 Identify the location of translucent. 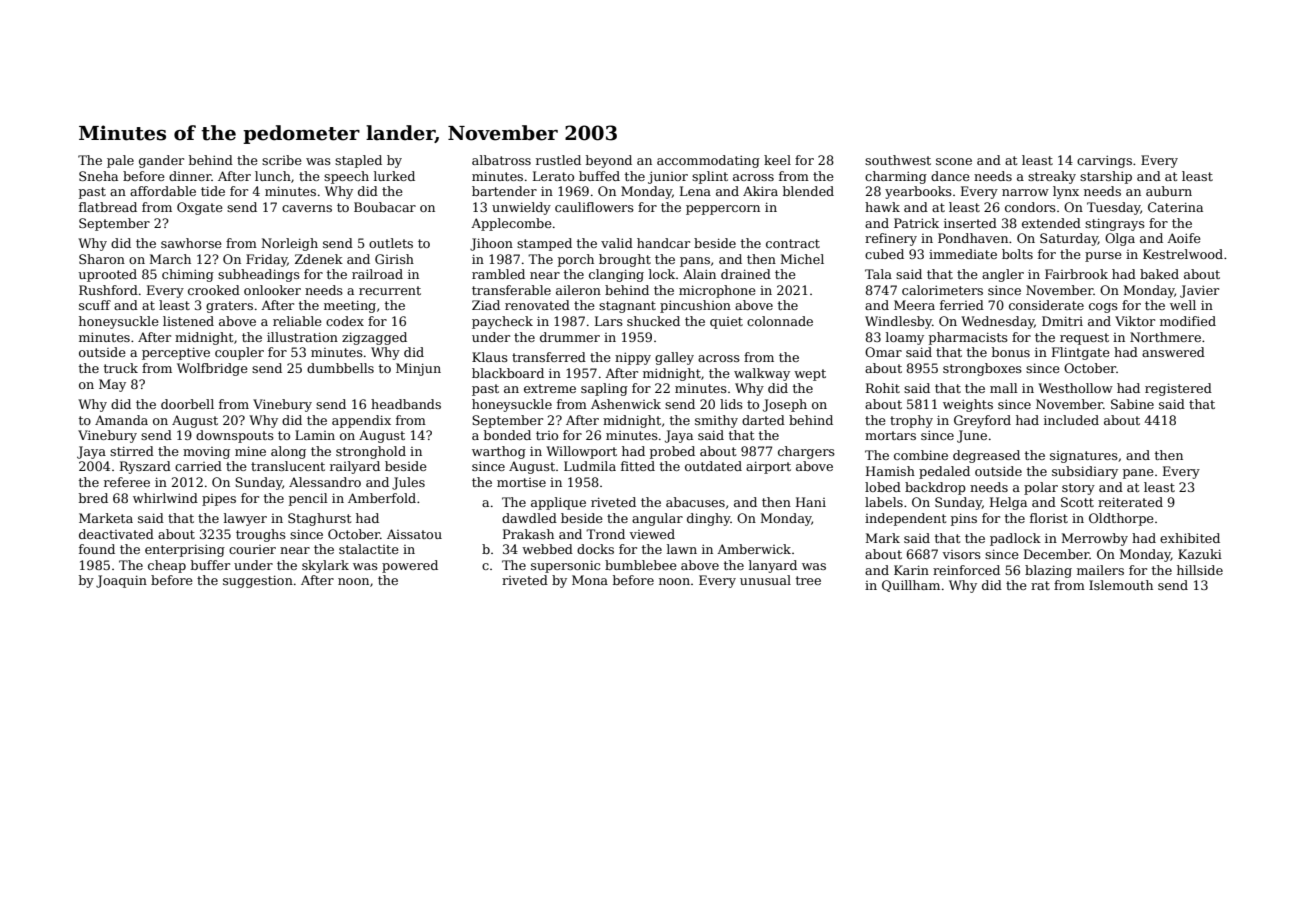
(288, 466).
